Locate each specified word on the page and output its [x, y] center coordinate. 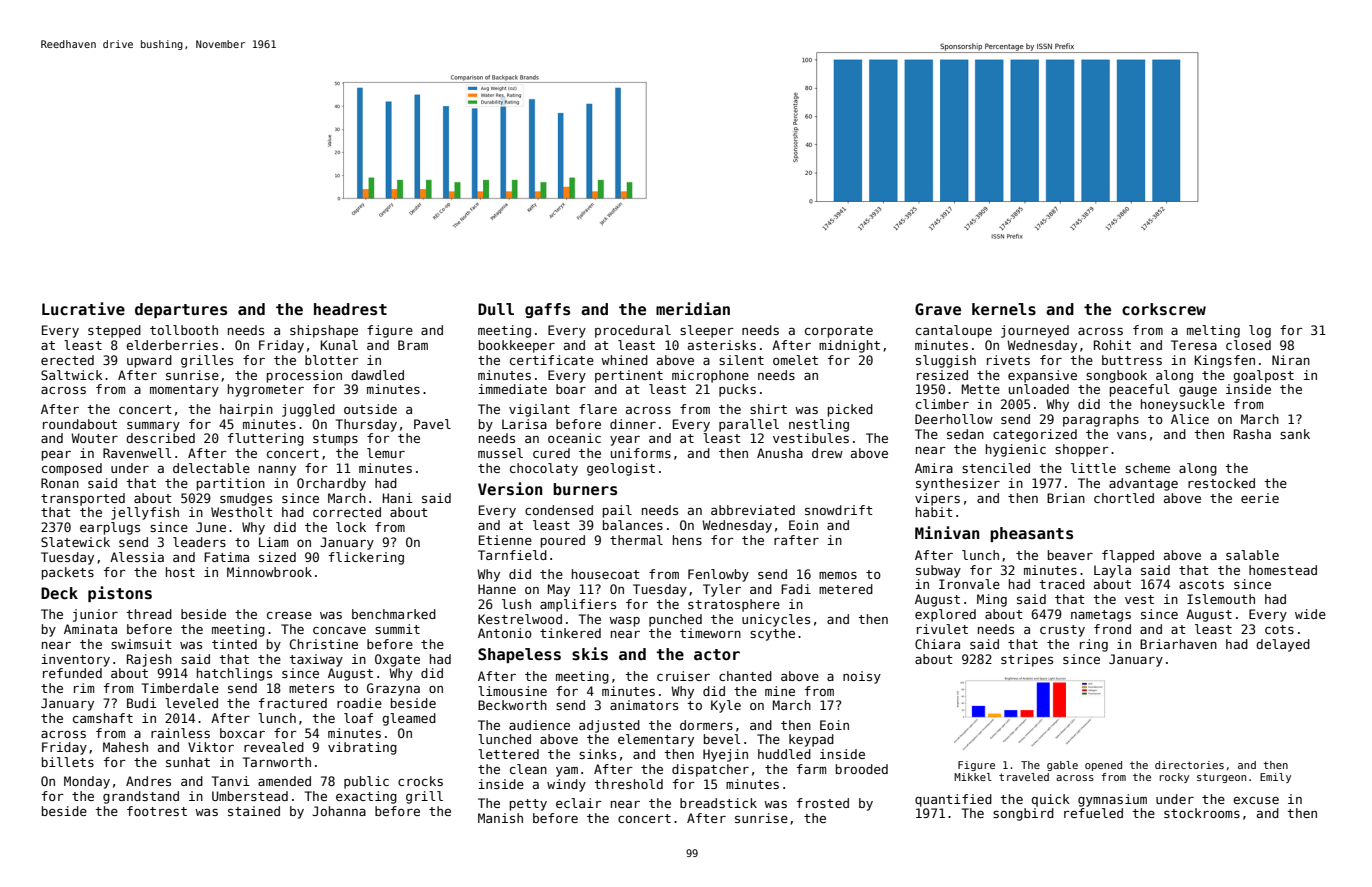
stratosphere [734, 605]
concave [339, 630]
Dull [496, 309]
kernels [1004, 309]
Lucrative [83, 309]
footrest [157, 811]
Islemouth [1221, 599]
